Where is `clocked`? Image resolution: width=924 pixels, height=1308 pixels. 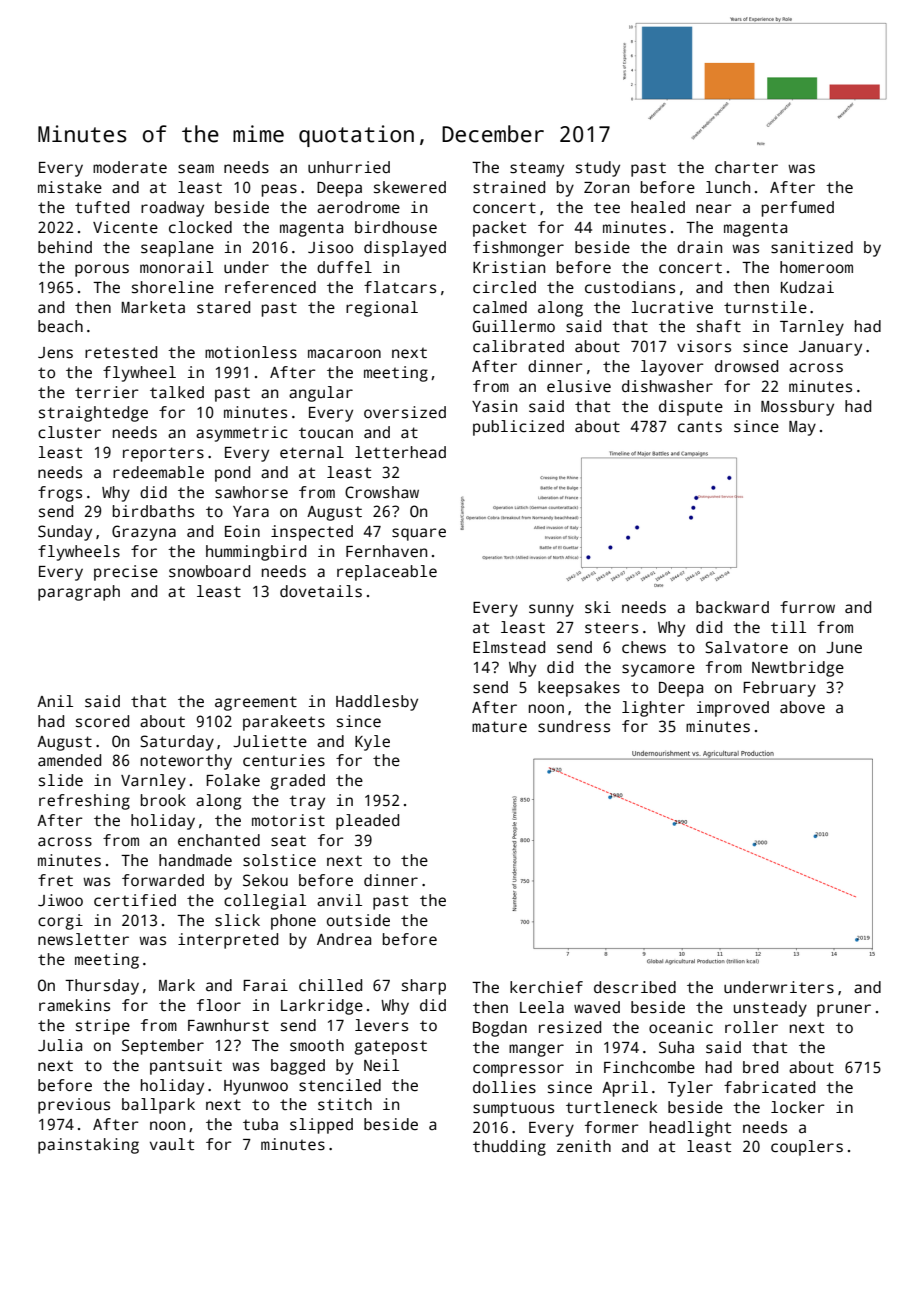
clocked is located at coordinates (200, 227).
